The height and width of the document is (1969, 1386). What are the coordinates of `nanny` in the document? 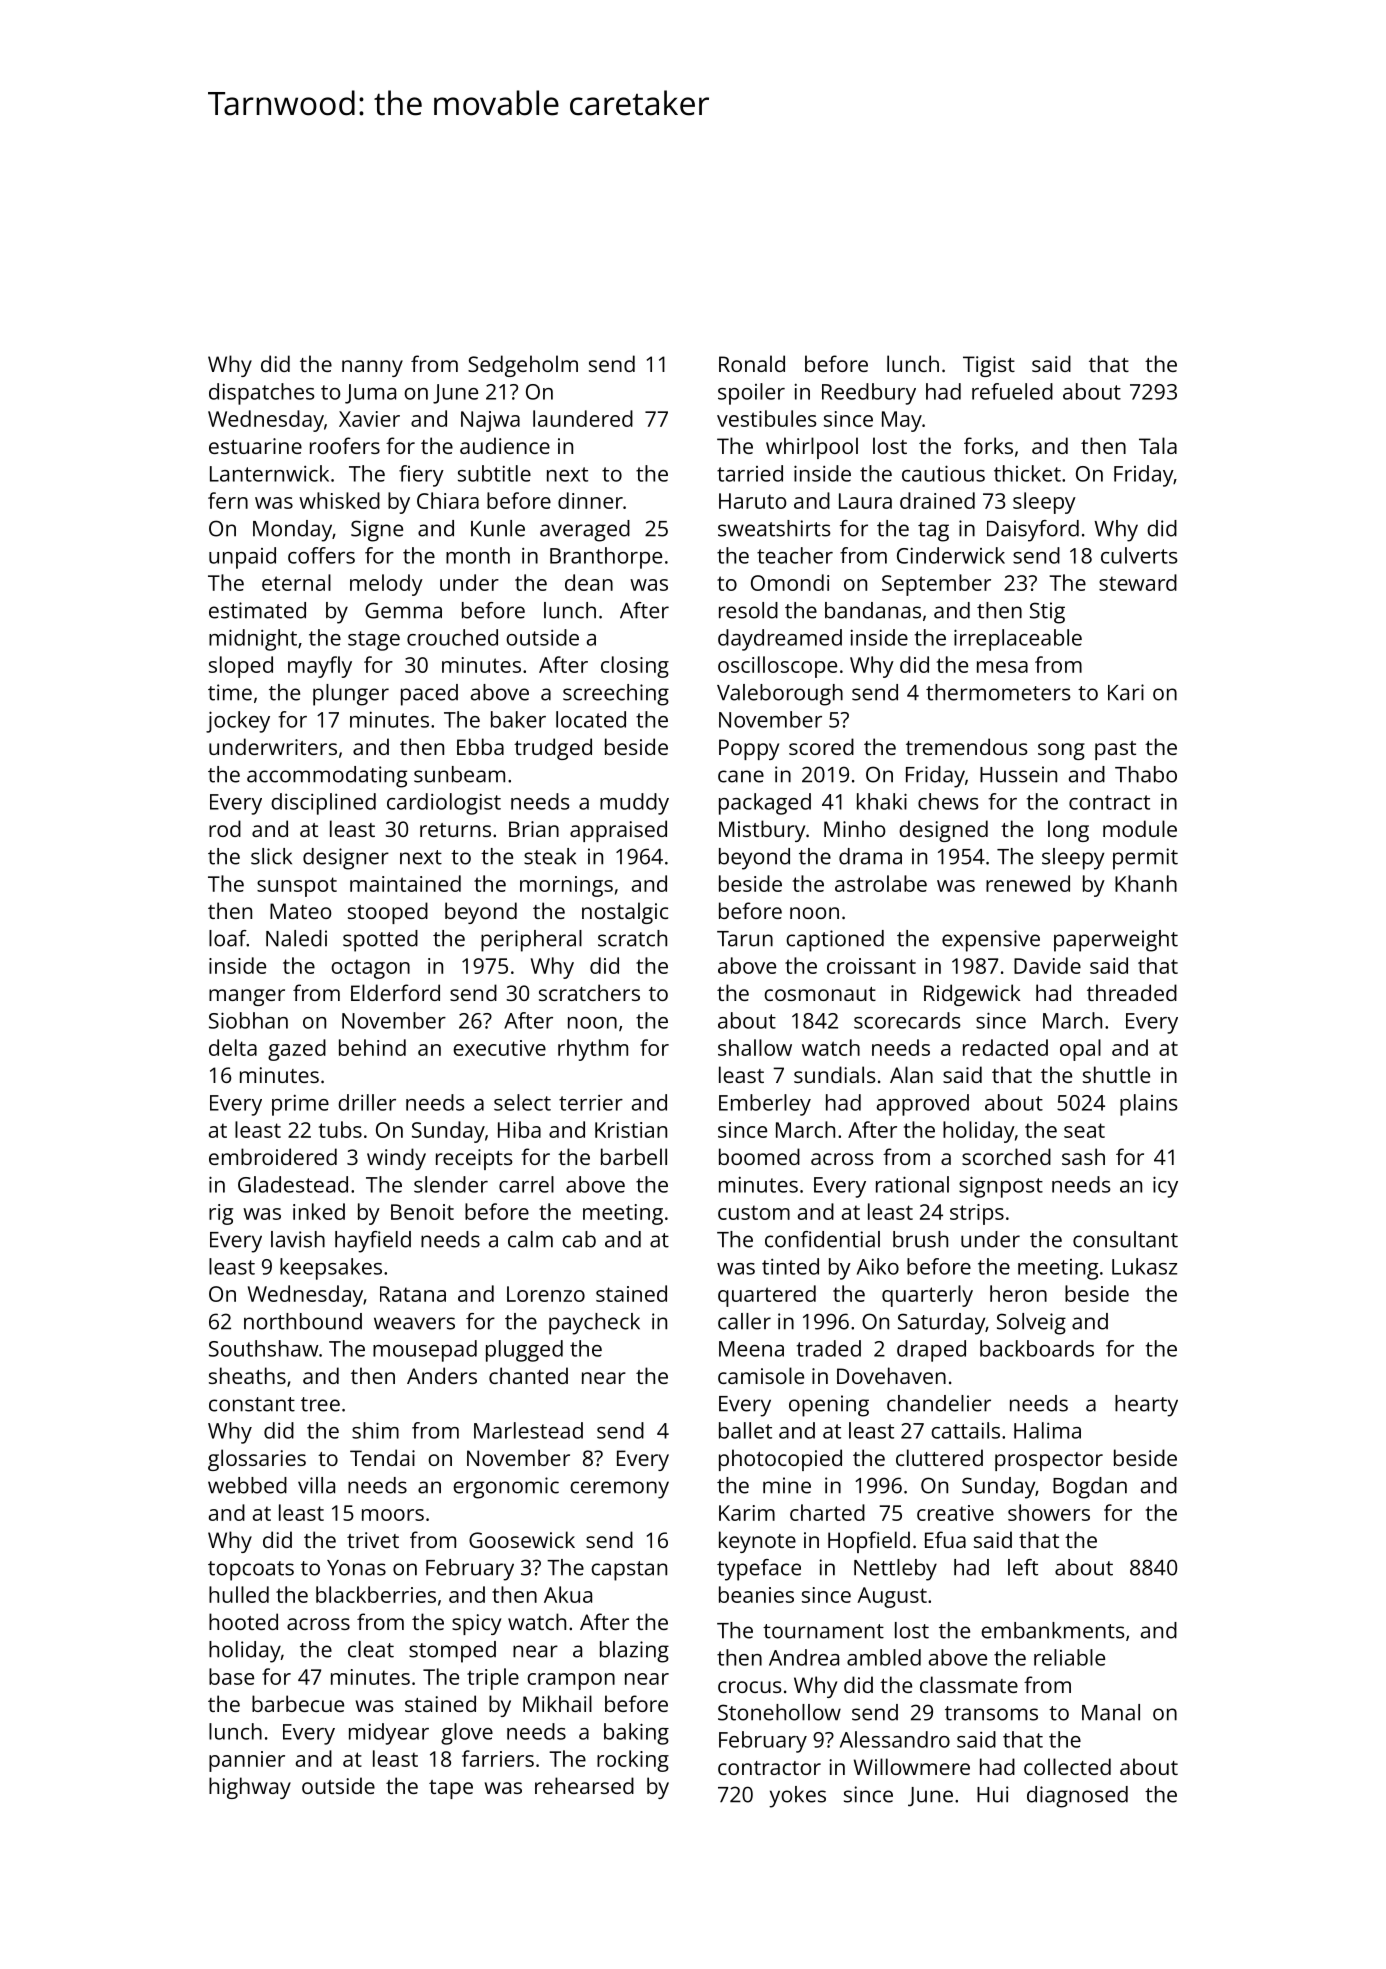 It's located at (372, 368).
